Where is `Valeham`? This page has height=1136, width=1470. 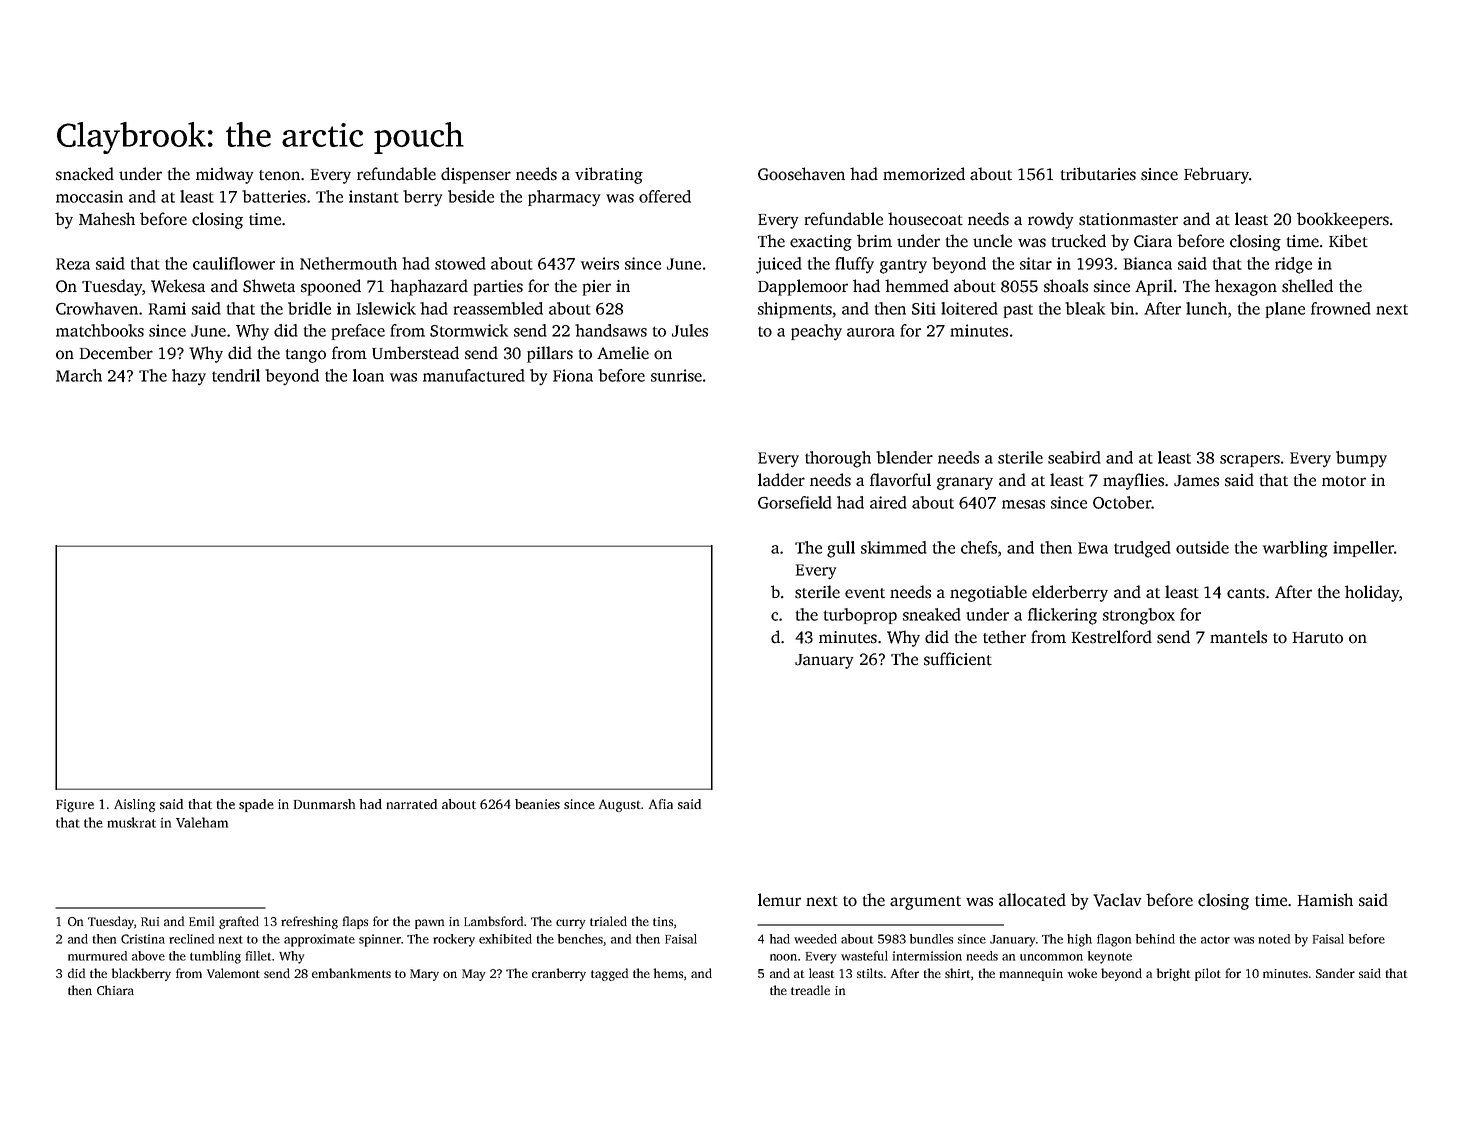
Valeham is located at coordinates (202, 822).
